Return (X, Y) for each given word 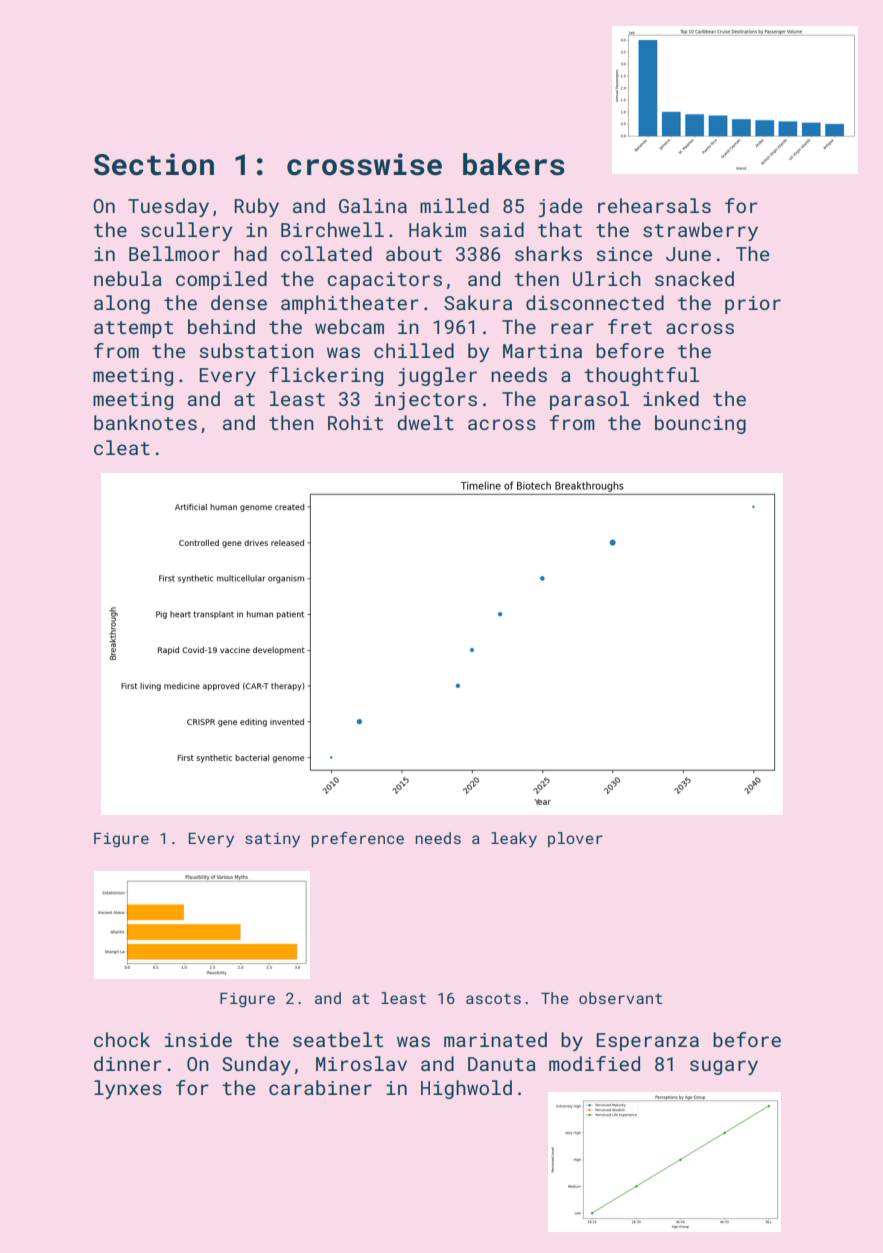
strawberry (700, 231)
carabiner (320, 1087)
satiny (272, 840)
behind (221, 326)
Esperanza (648, 1042)
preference (357, 839)
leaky (514, 840)
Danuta (502, 1064)
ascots (493, 998)
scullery (186, 231)
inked (671, 398)
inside (198, 1039)
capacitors (385, 281)
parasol (589, 400)
